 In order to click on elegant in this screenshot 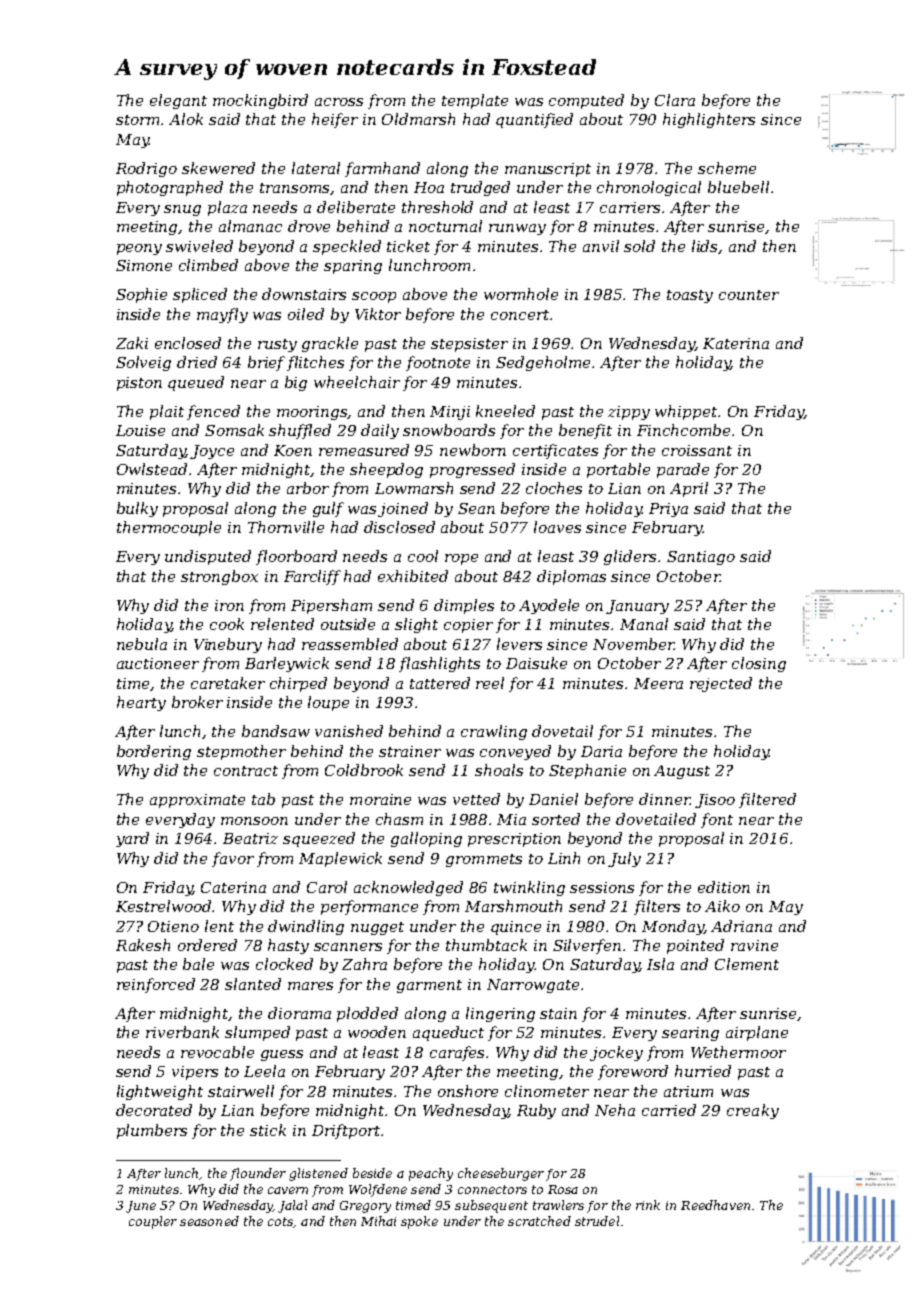, I will do `click(178, 101)`.
